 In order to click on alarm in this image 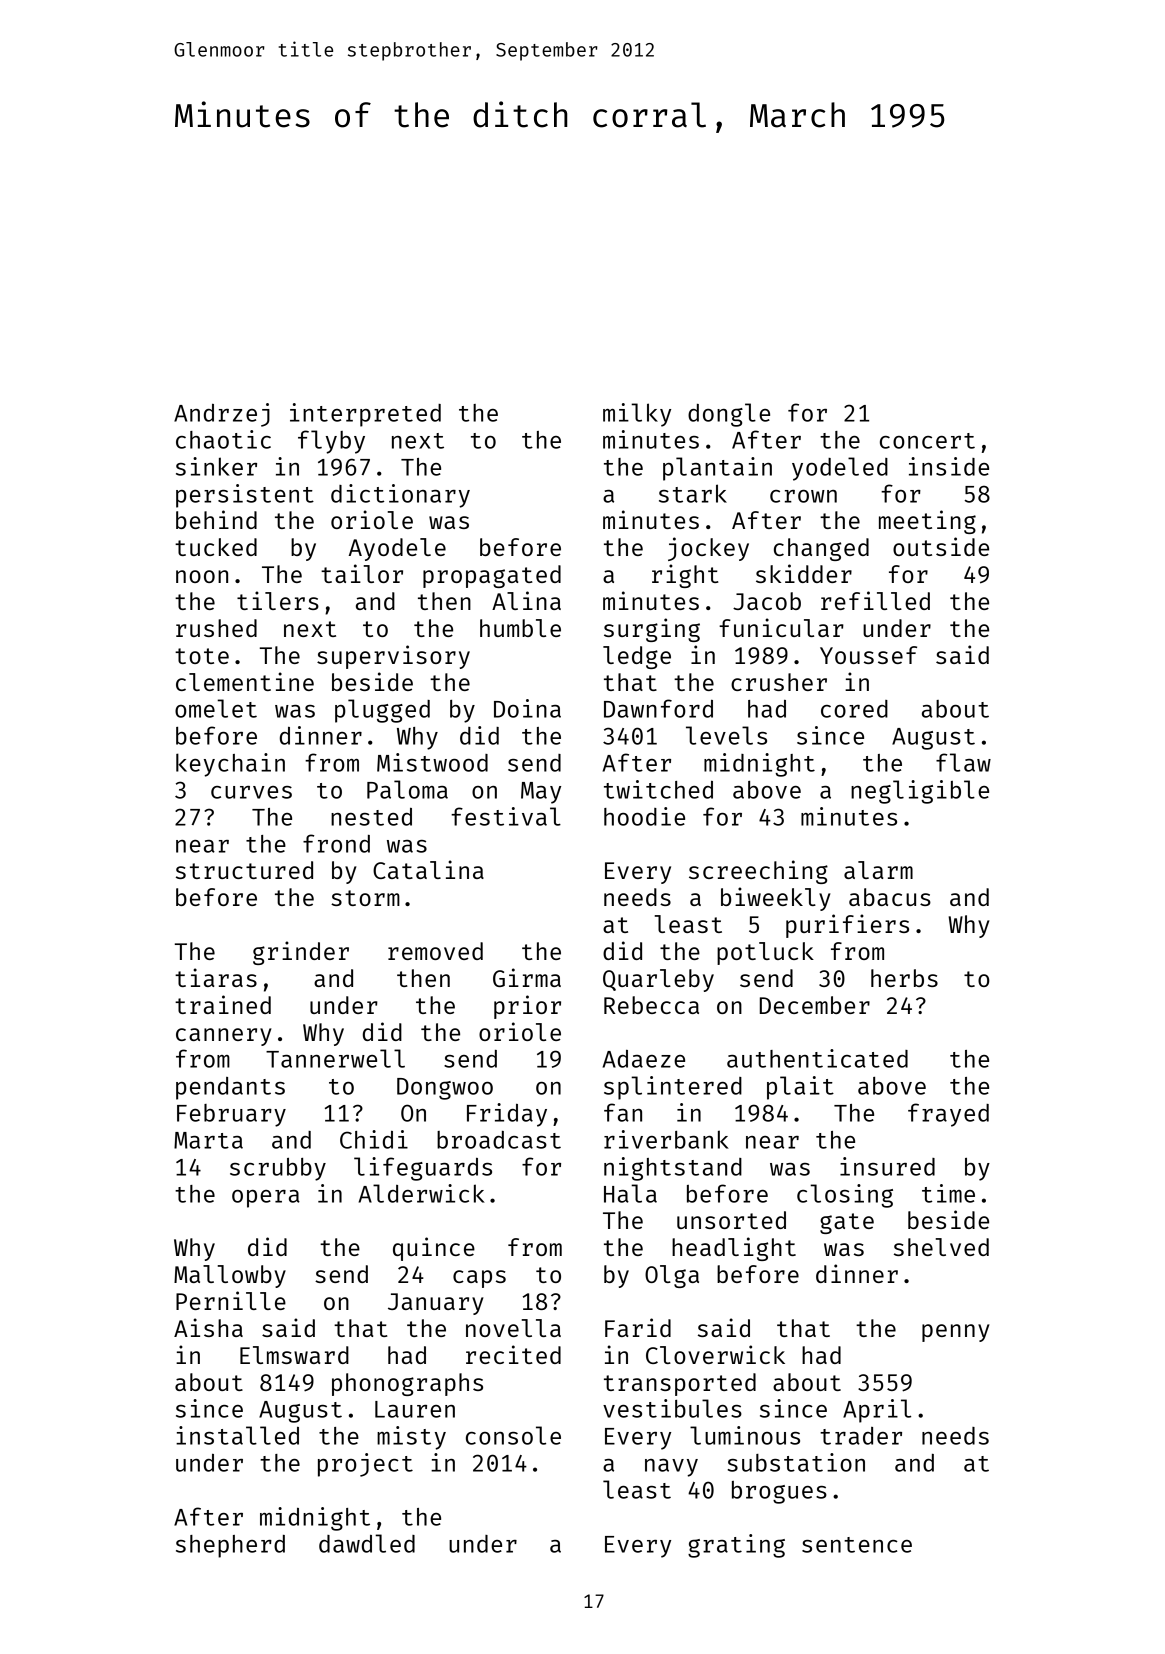, I will do `click(878, 870)`.
